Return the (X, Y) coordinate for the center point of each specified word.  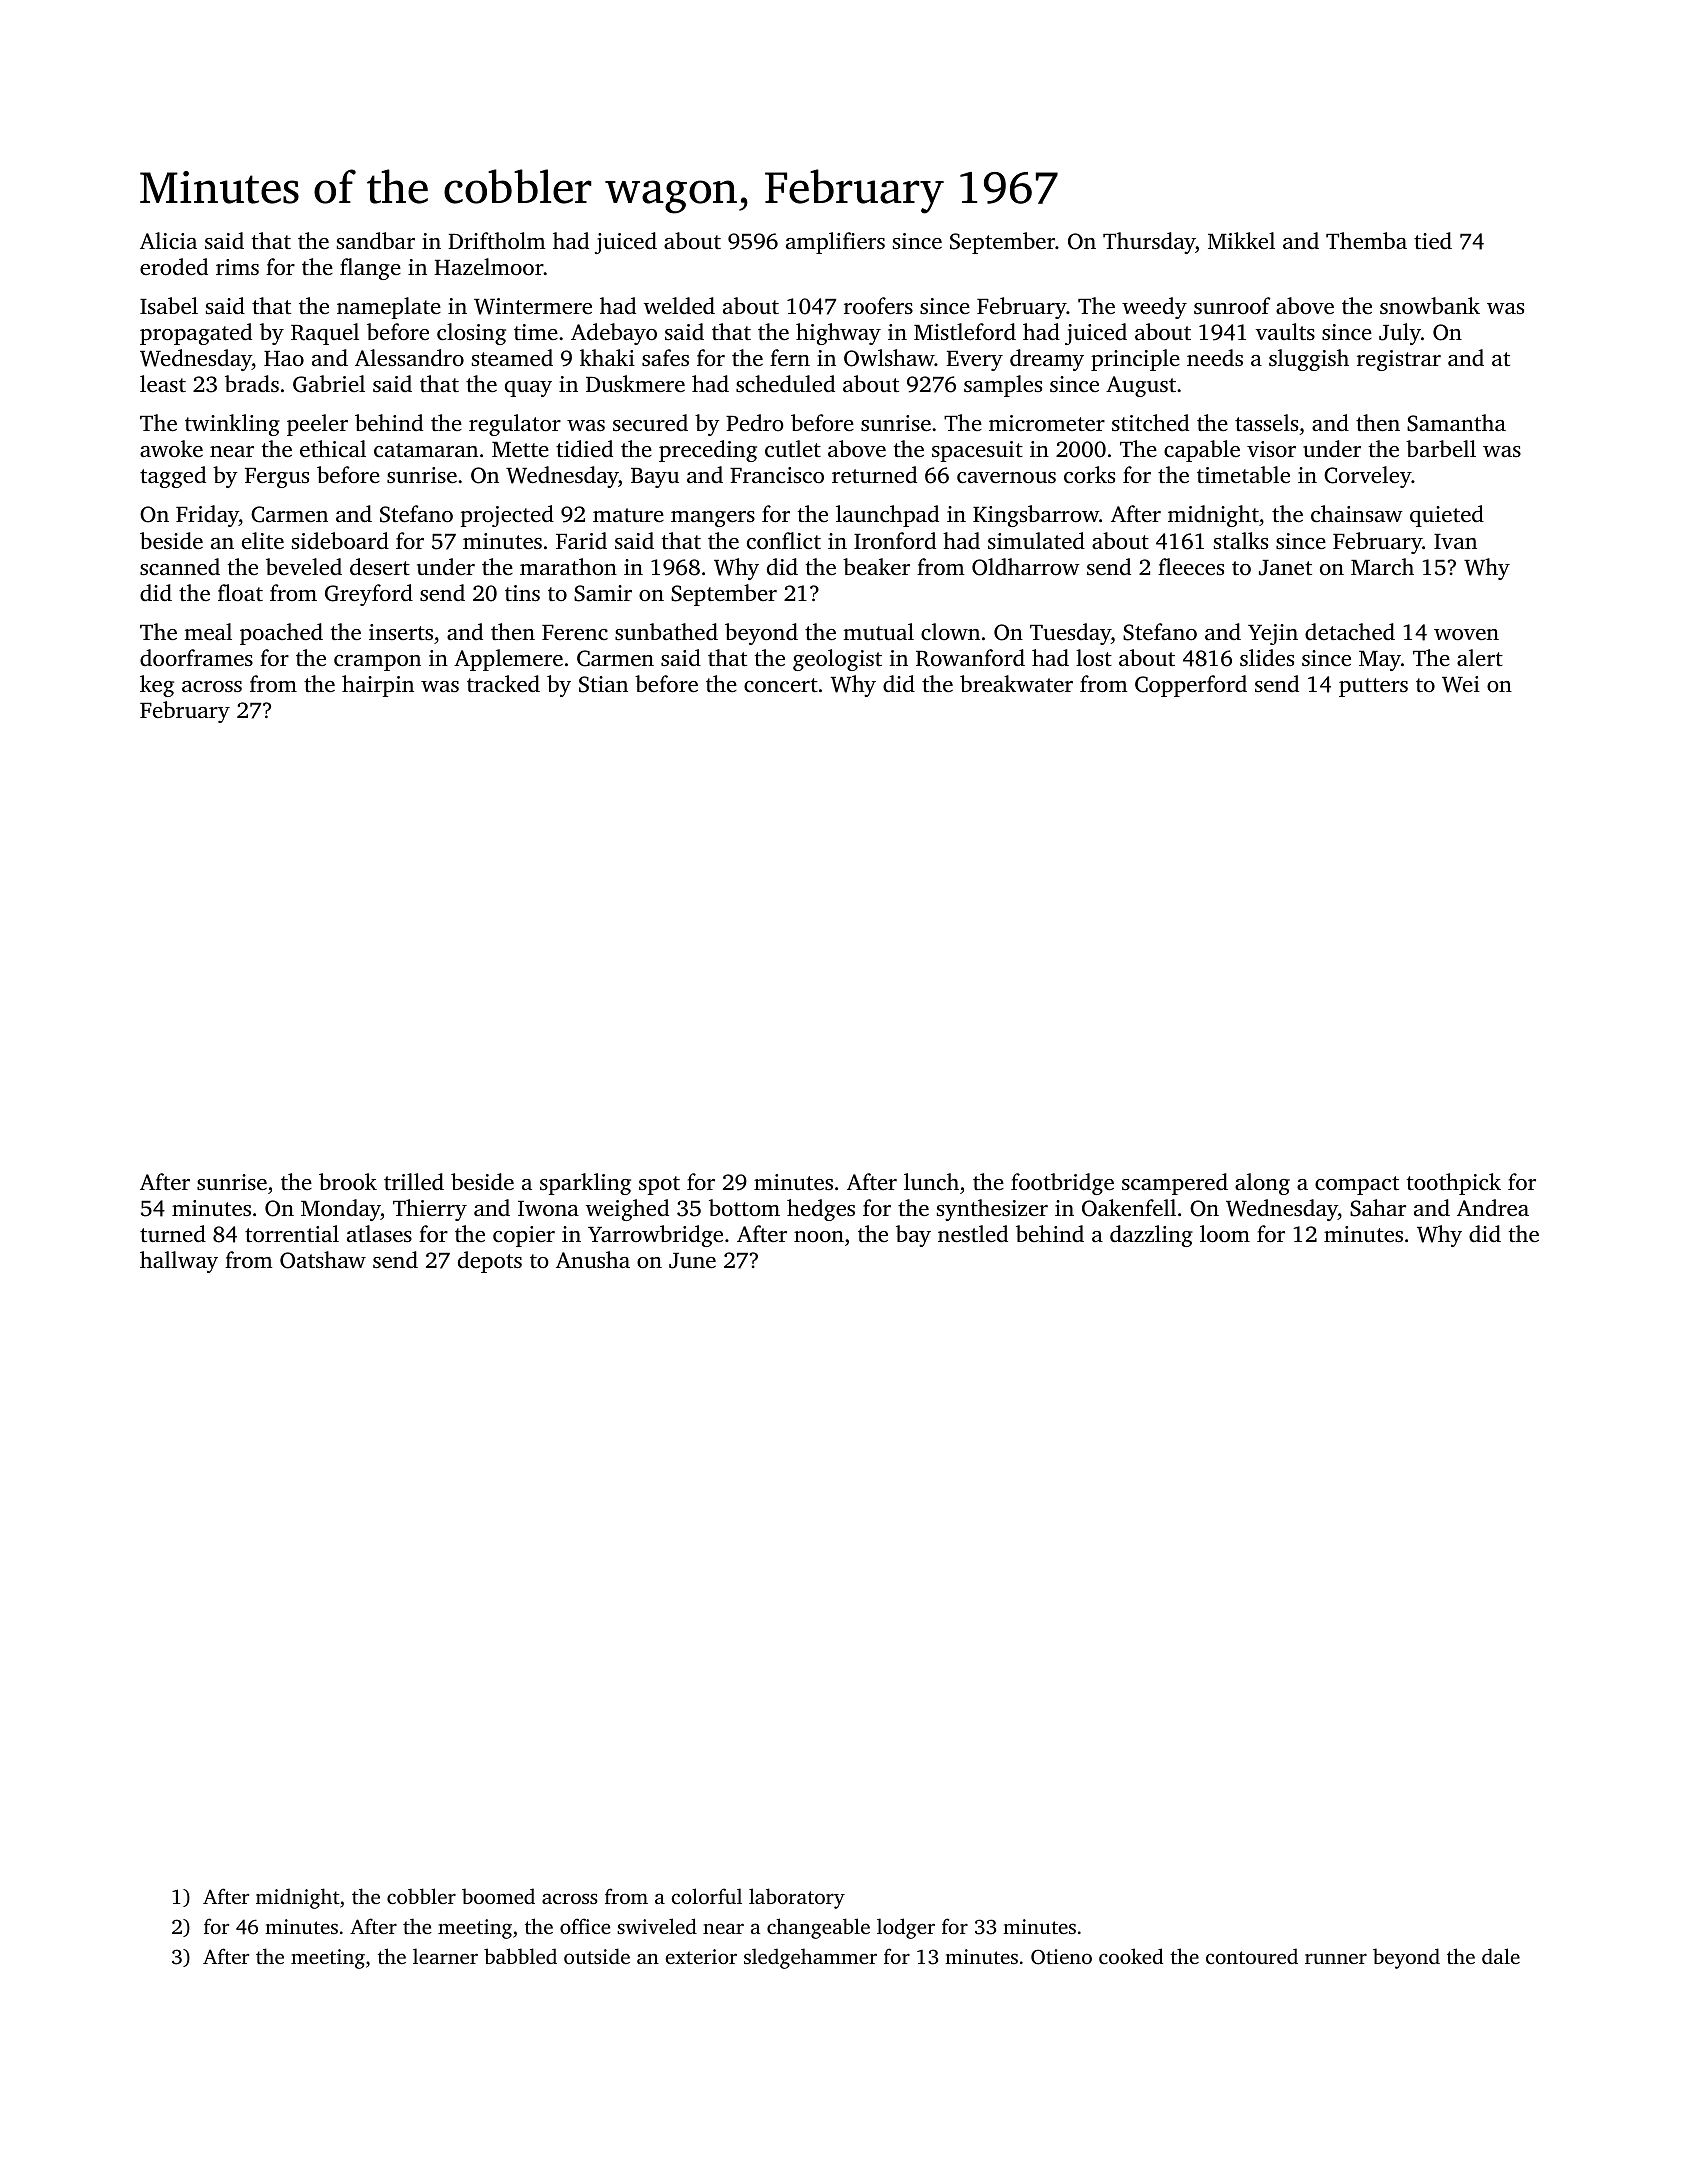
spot (659, 1185)
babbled (520, 1956)
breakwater (1016, 684)
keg (157, 686)
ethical (333, 449)
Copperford (1191, 686)
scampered (1175, 1184)
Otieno (1061, 1957)
